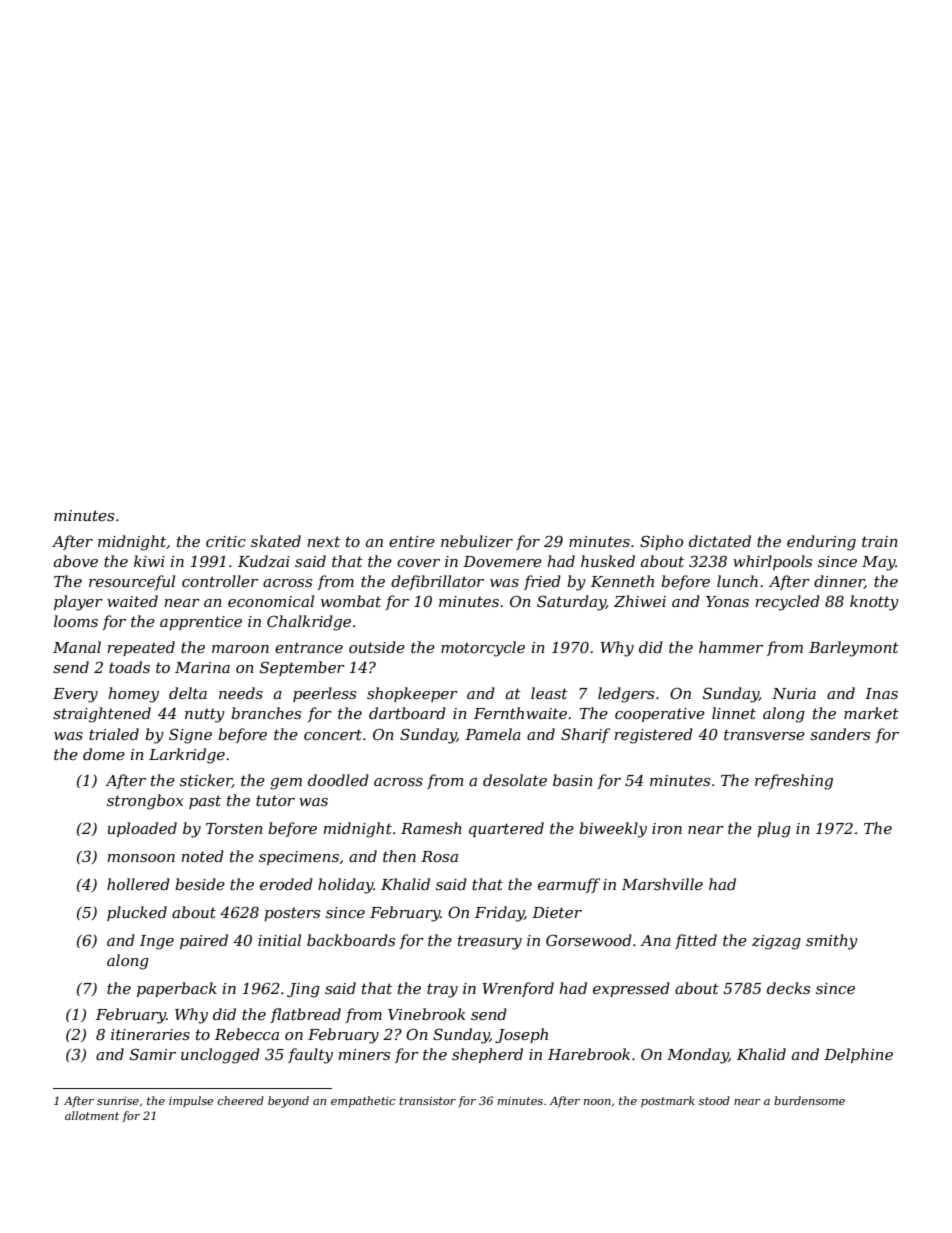 Image resolution: width=952 pixels, height=1233 pixels. I want to click on entire, so click(412, 541).
